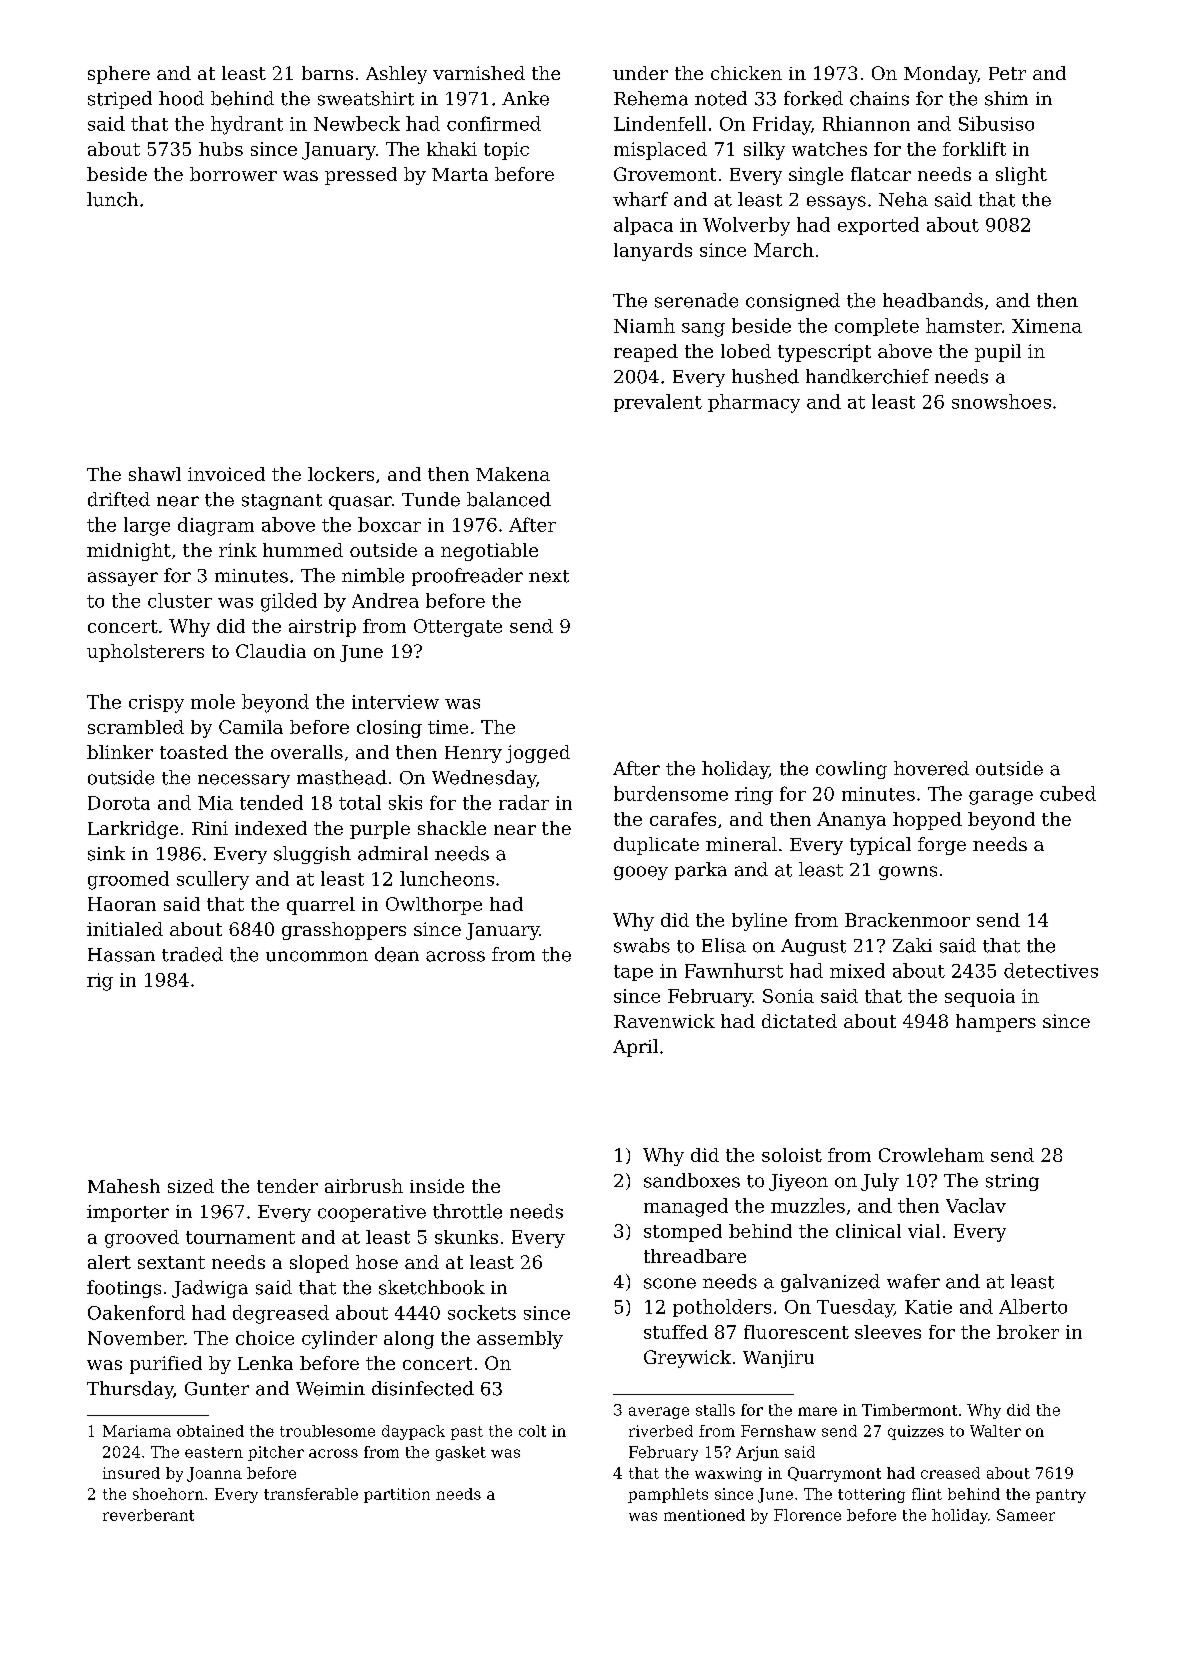 This screenshot has width=1187, height=1679. What do you see at coordinates (824, 353) in the screenshot?
I see `typescript` at bounding box center [824, 353].
